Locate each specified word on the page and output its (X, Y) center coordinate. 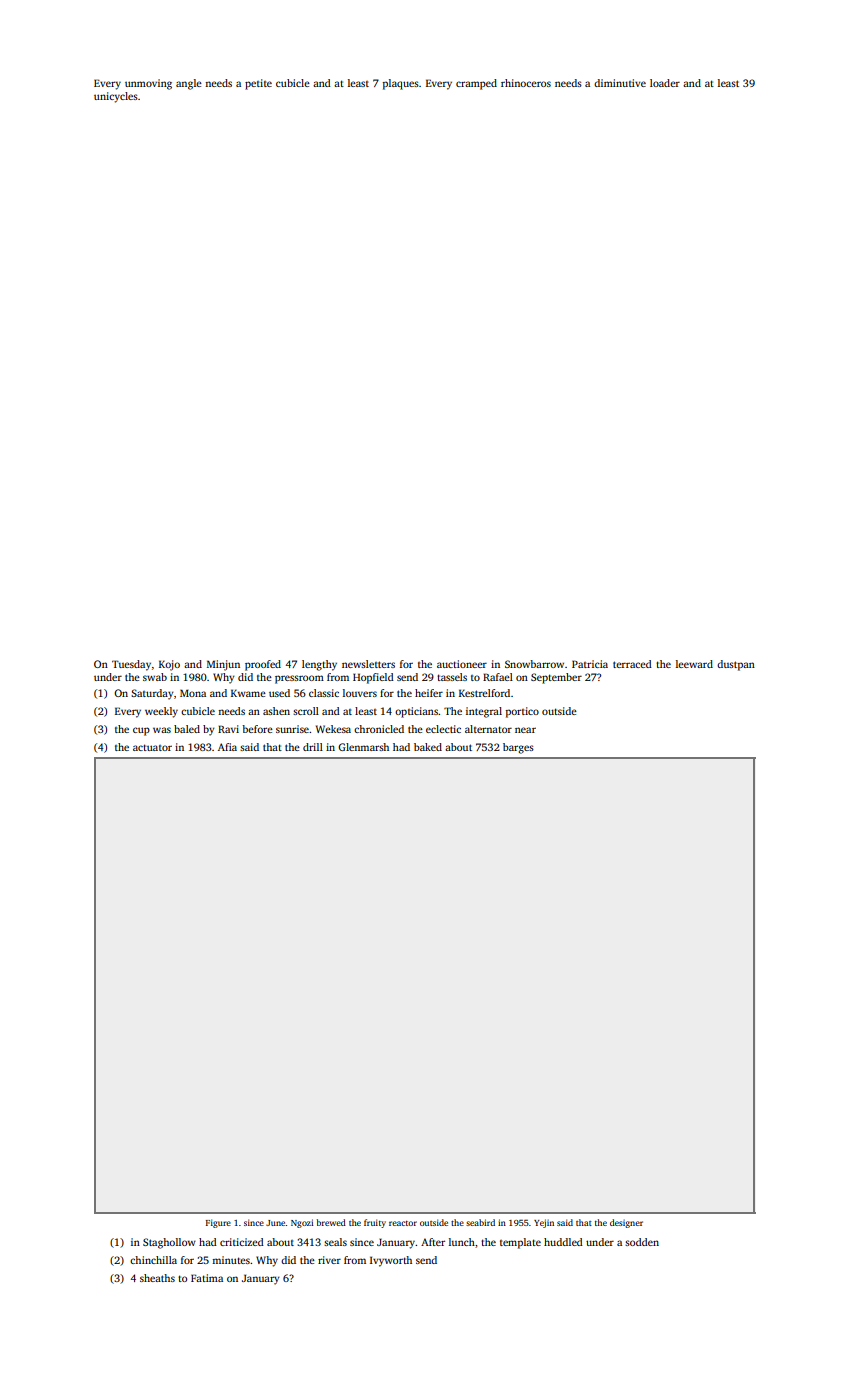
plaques (401, 84)
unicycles (116, 97)
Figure (218, 1223)
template (520, 1243)
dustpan (736, 665)
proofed (263, 665)
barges (518, 748)
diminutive (620, 83)
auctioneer (462, 664)
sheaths (157, 1278)
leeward (694, 664)
